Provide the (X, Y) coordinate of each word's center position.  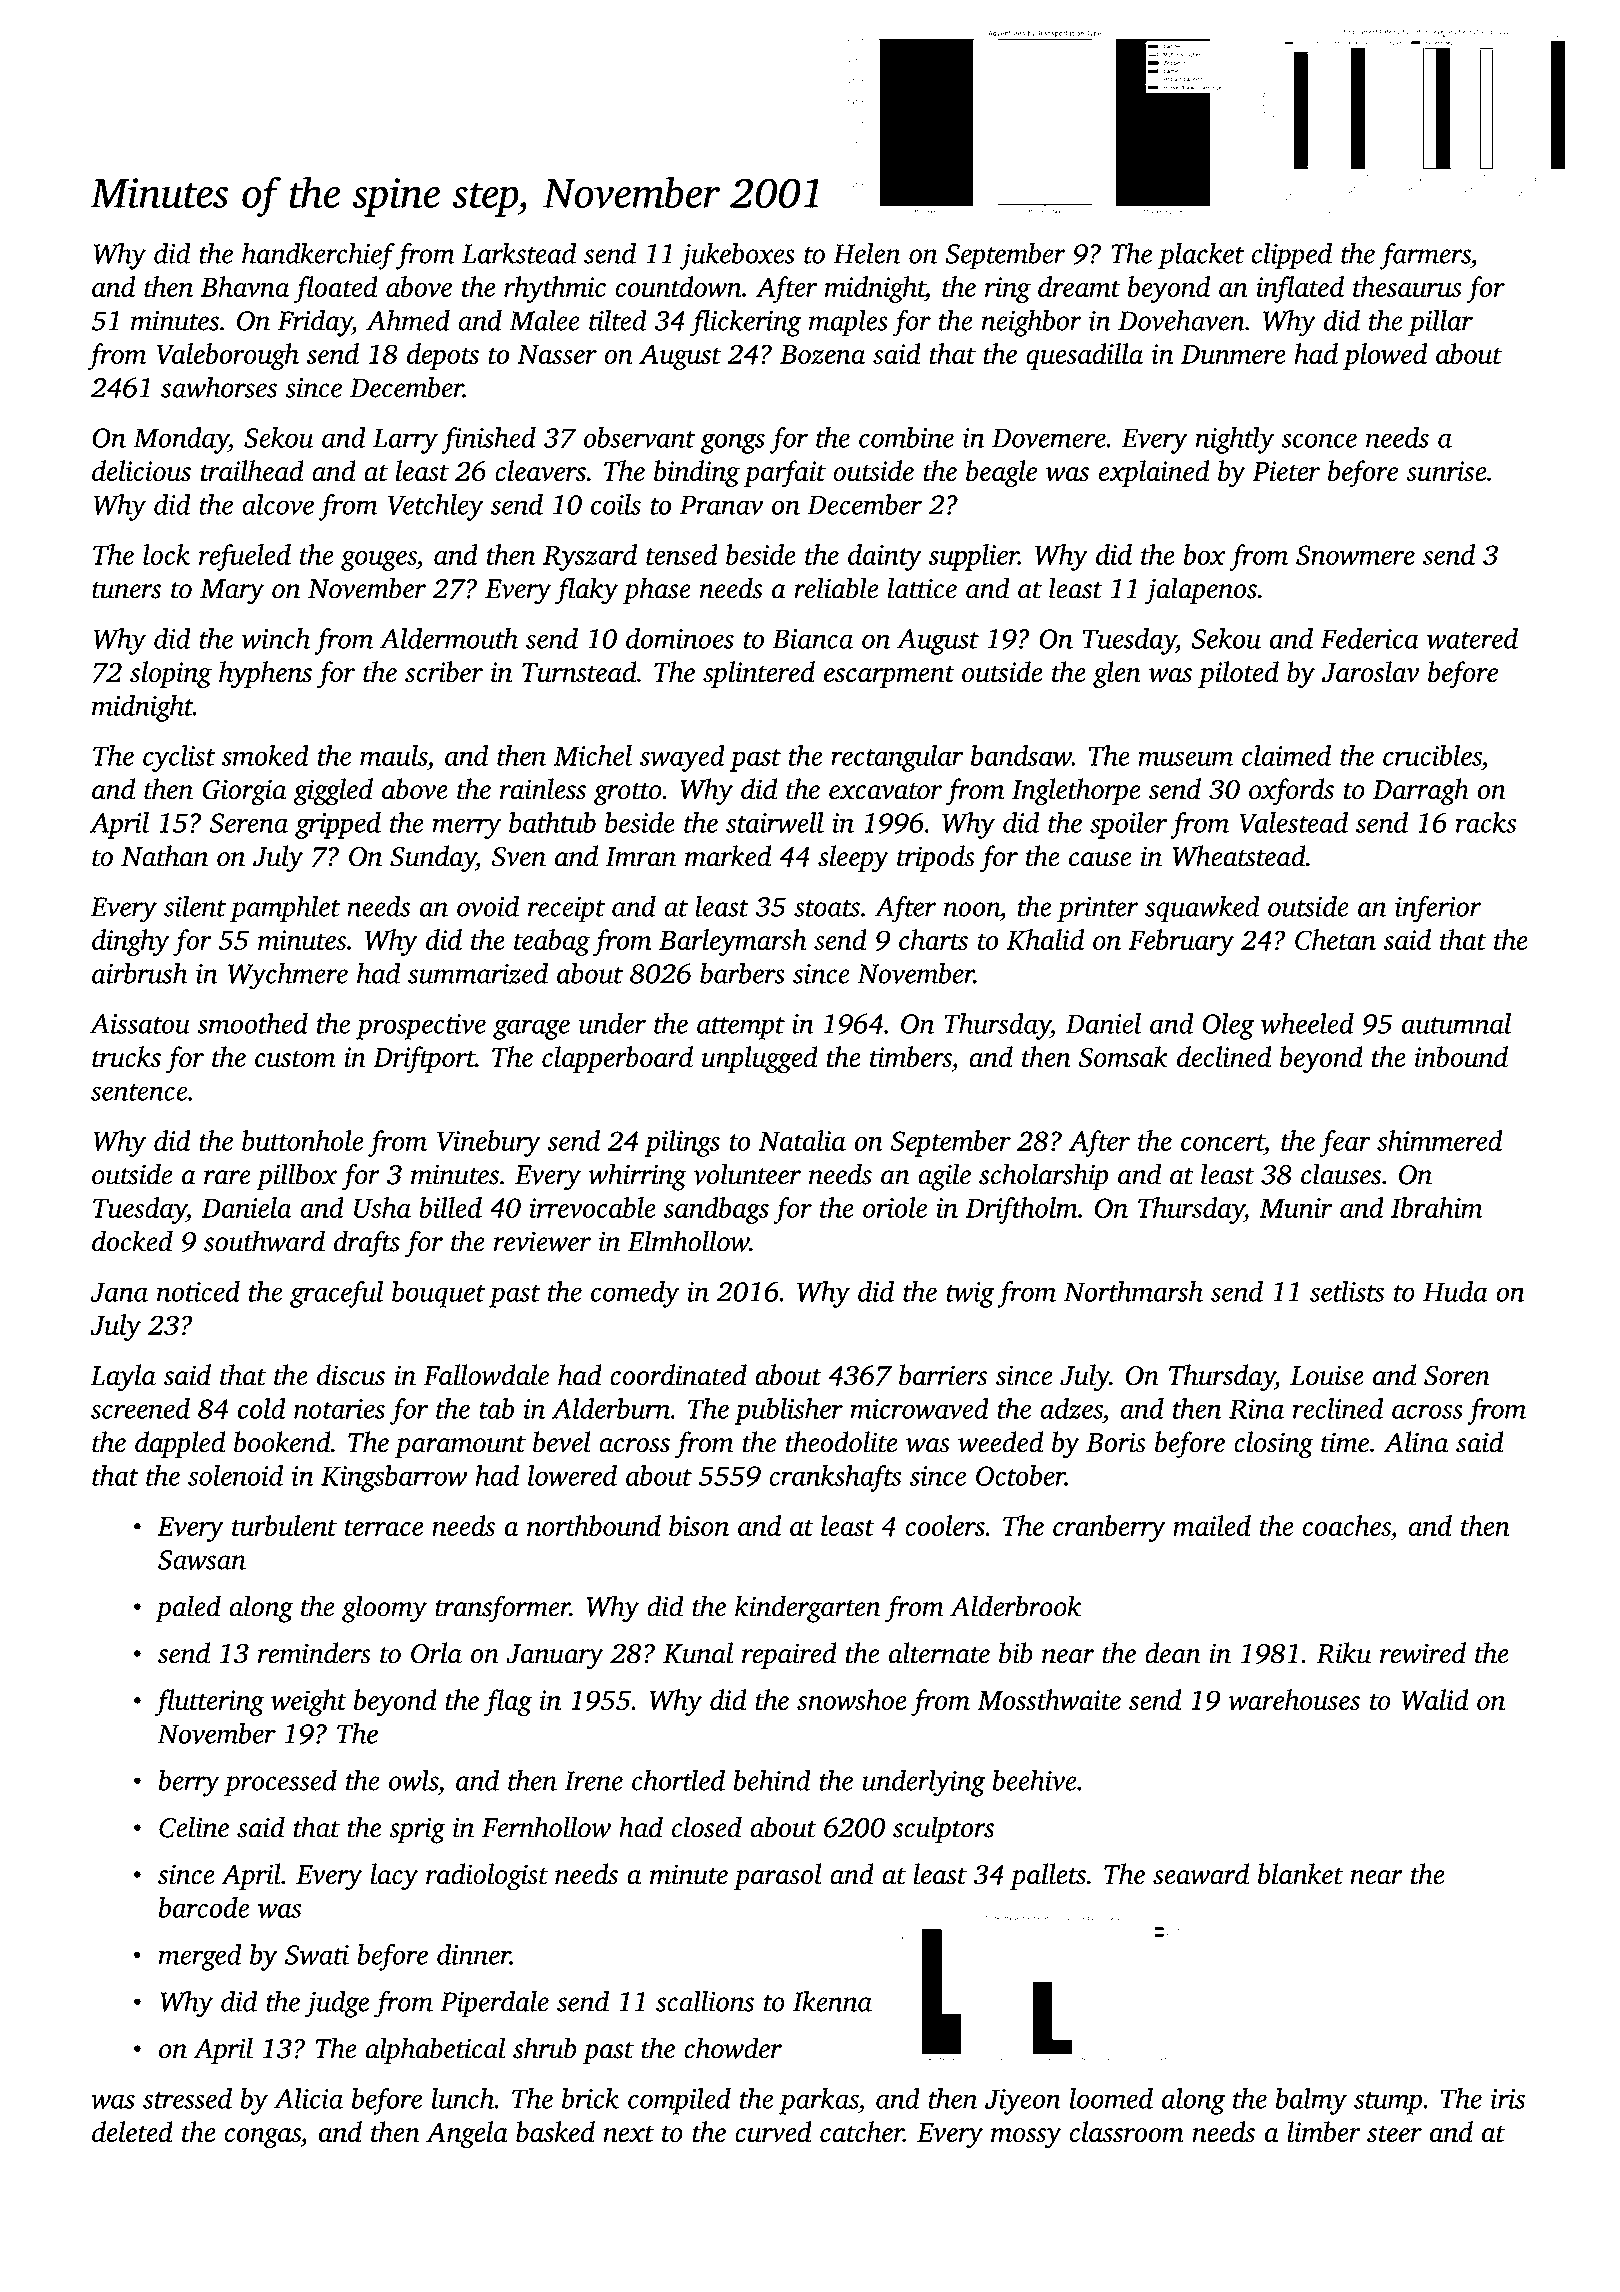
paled (188, 1609)
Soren (1457, 1376)
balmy (1311, 2101)
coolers (945, 1525)
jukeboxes (737, 256)
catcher (862, 2131)
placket (1201, 256)
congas (263, 2138)
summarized (478, 973)
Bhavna (245, 286)
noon (972, 909)
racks (1486, 822)
